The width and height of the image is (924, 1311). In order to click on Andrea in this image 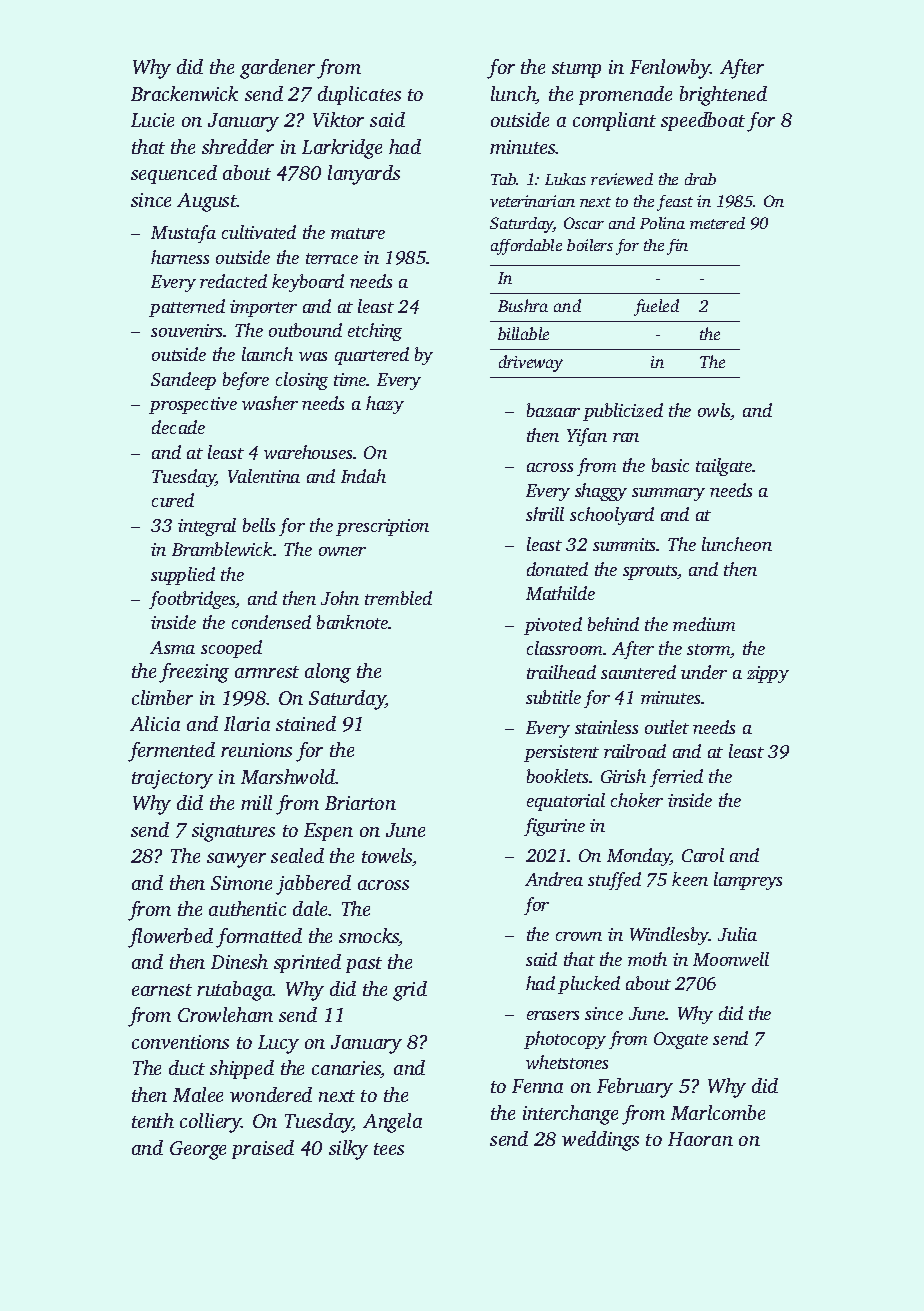, I will do `click(554, 879)`.
